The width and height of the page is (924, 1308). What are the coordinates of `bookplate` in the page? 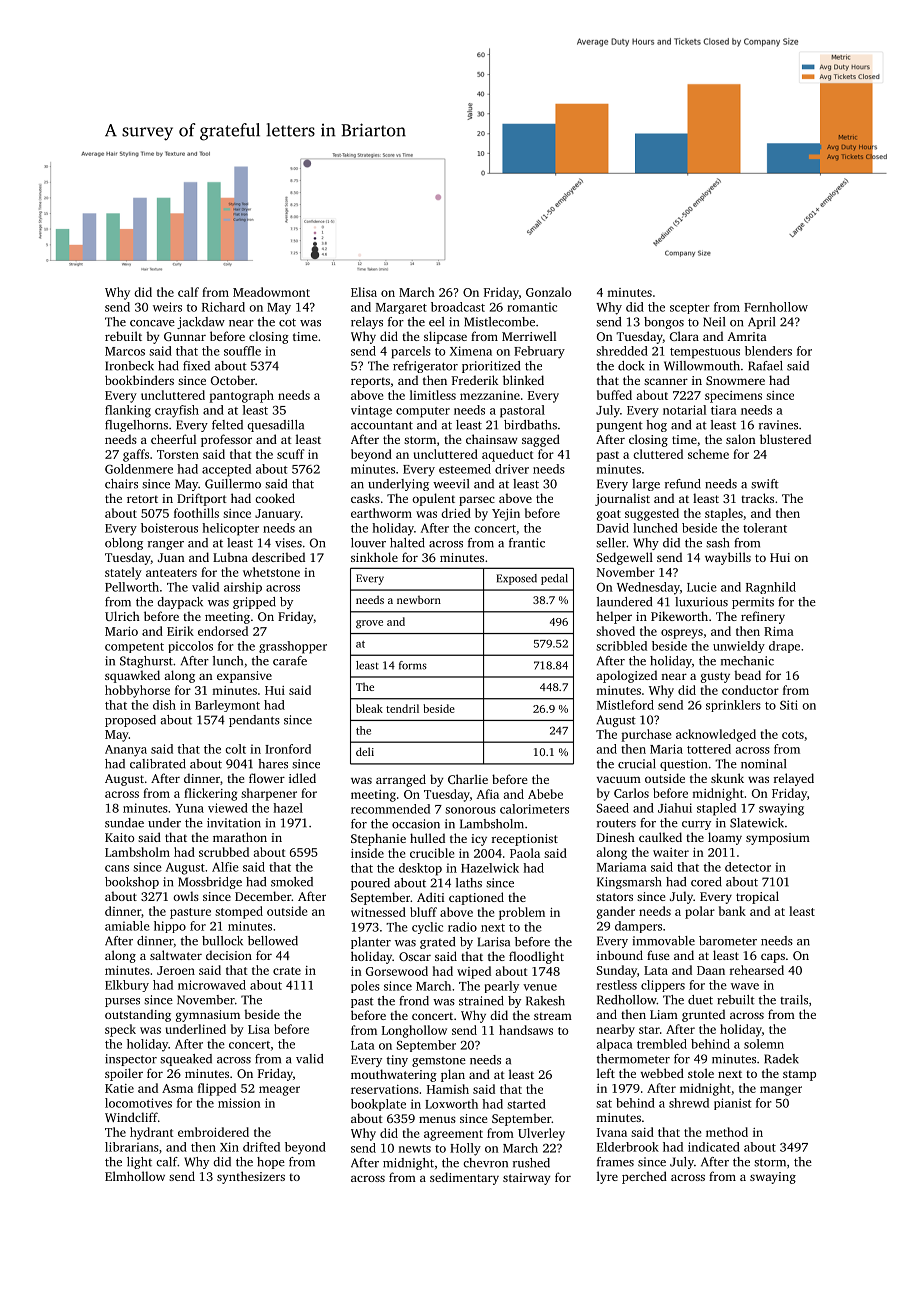 It's located at (378, 1105).
